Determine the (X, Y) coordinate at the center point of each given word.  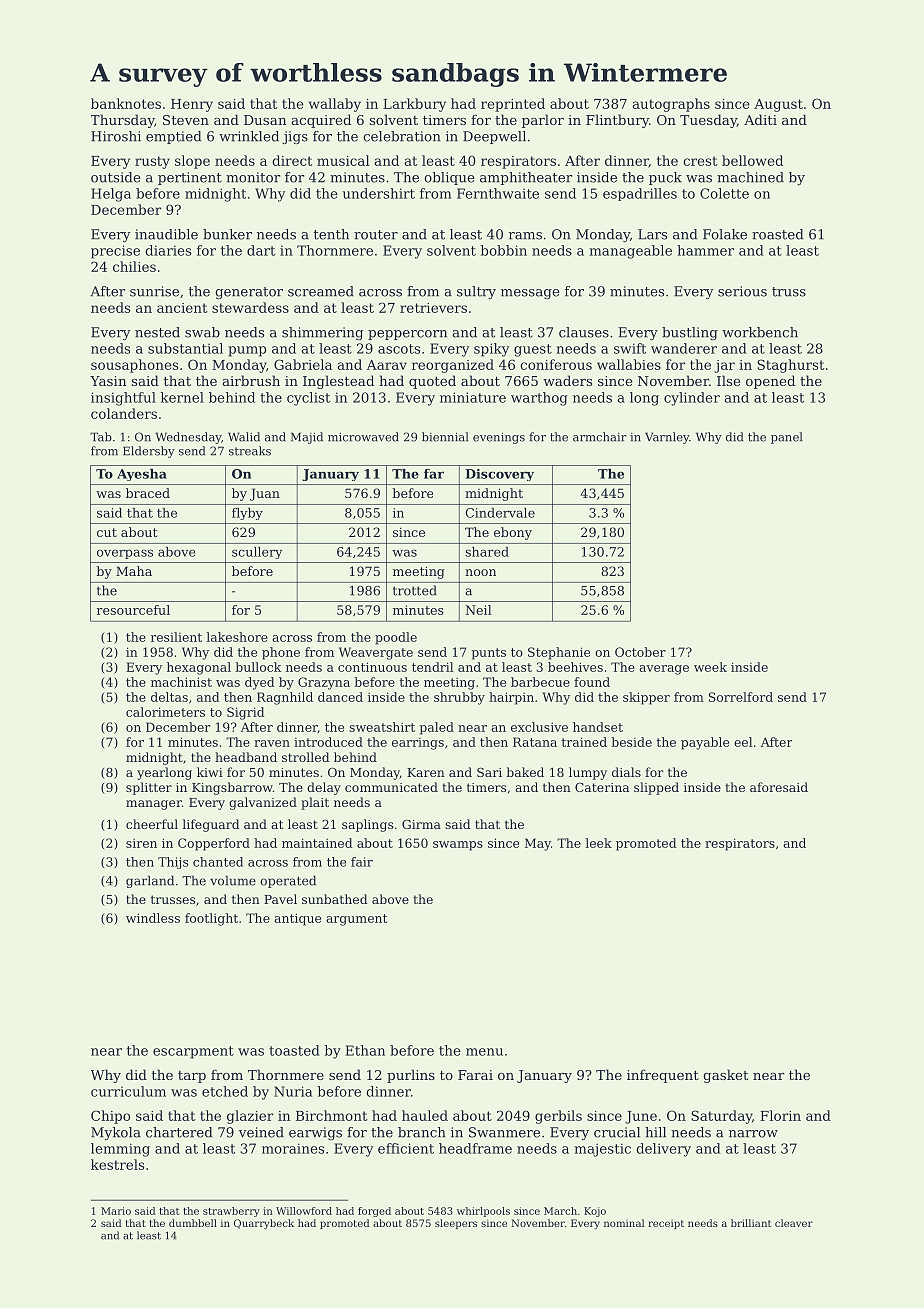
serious (742, 291)
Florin (780, 1115)
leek (598, 843)
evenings (499, 438)
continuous (372, 667)
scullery (257, 553)
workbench (760, 332)
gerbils (558, 1117)
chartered (179, 1132)
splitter (149, 788)
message (530, 294)
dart (261, 250)
